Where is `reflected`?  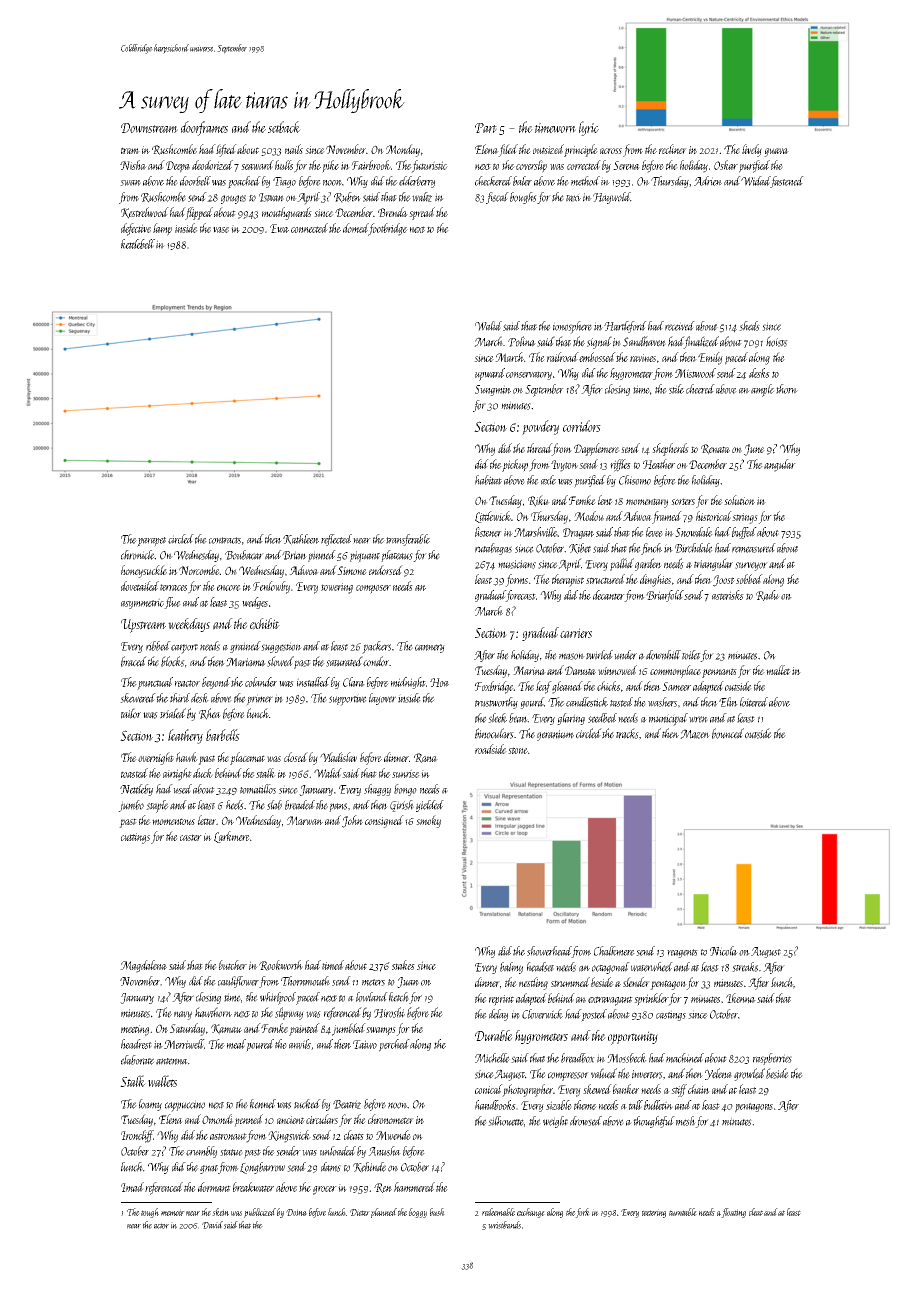 reflected is located at coordinates (336, 540).
